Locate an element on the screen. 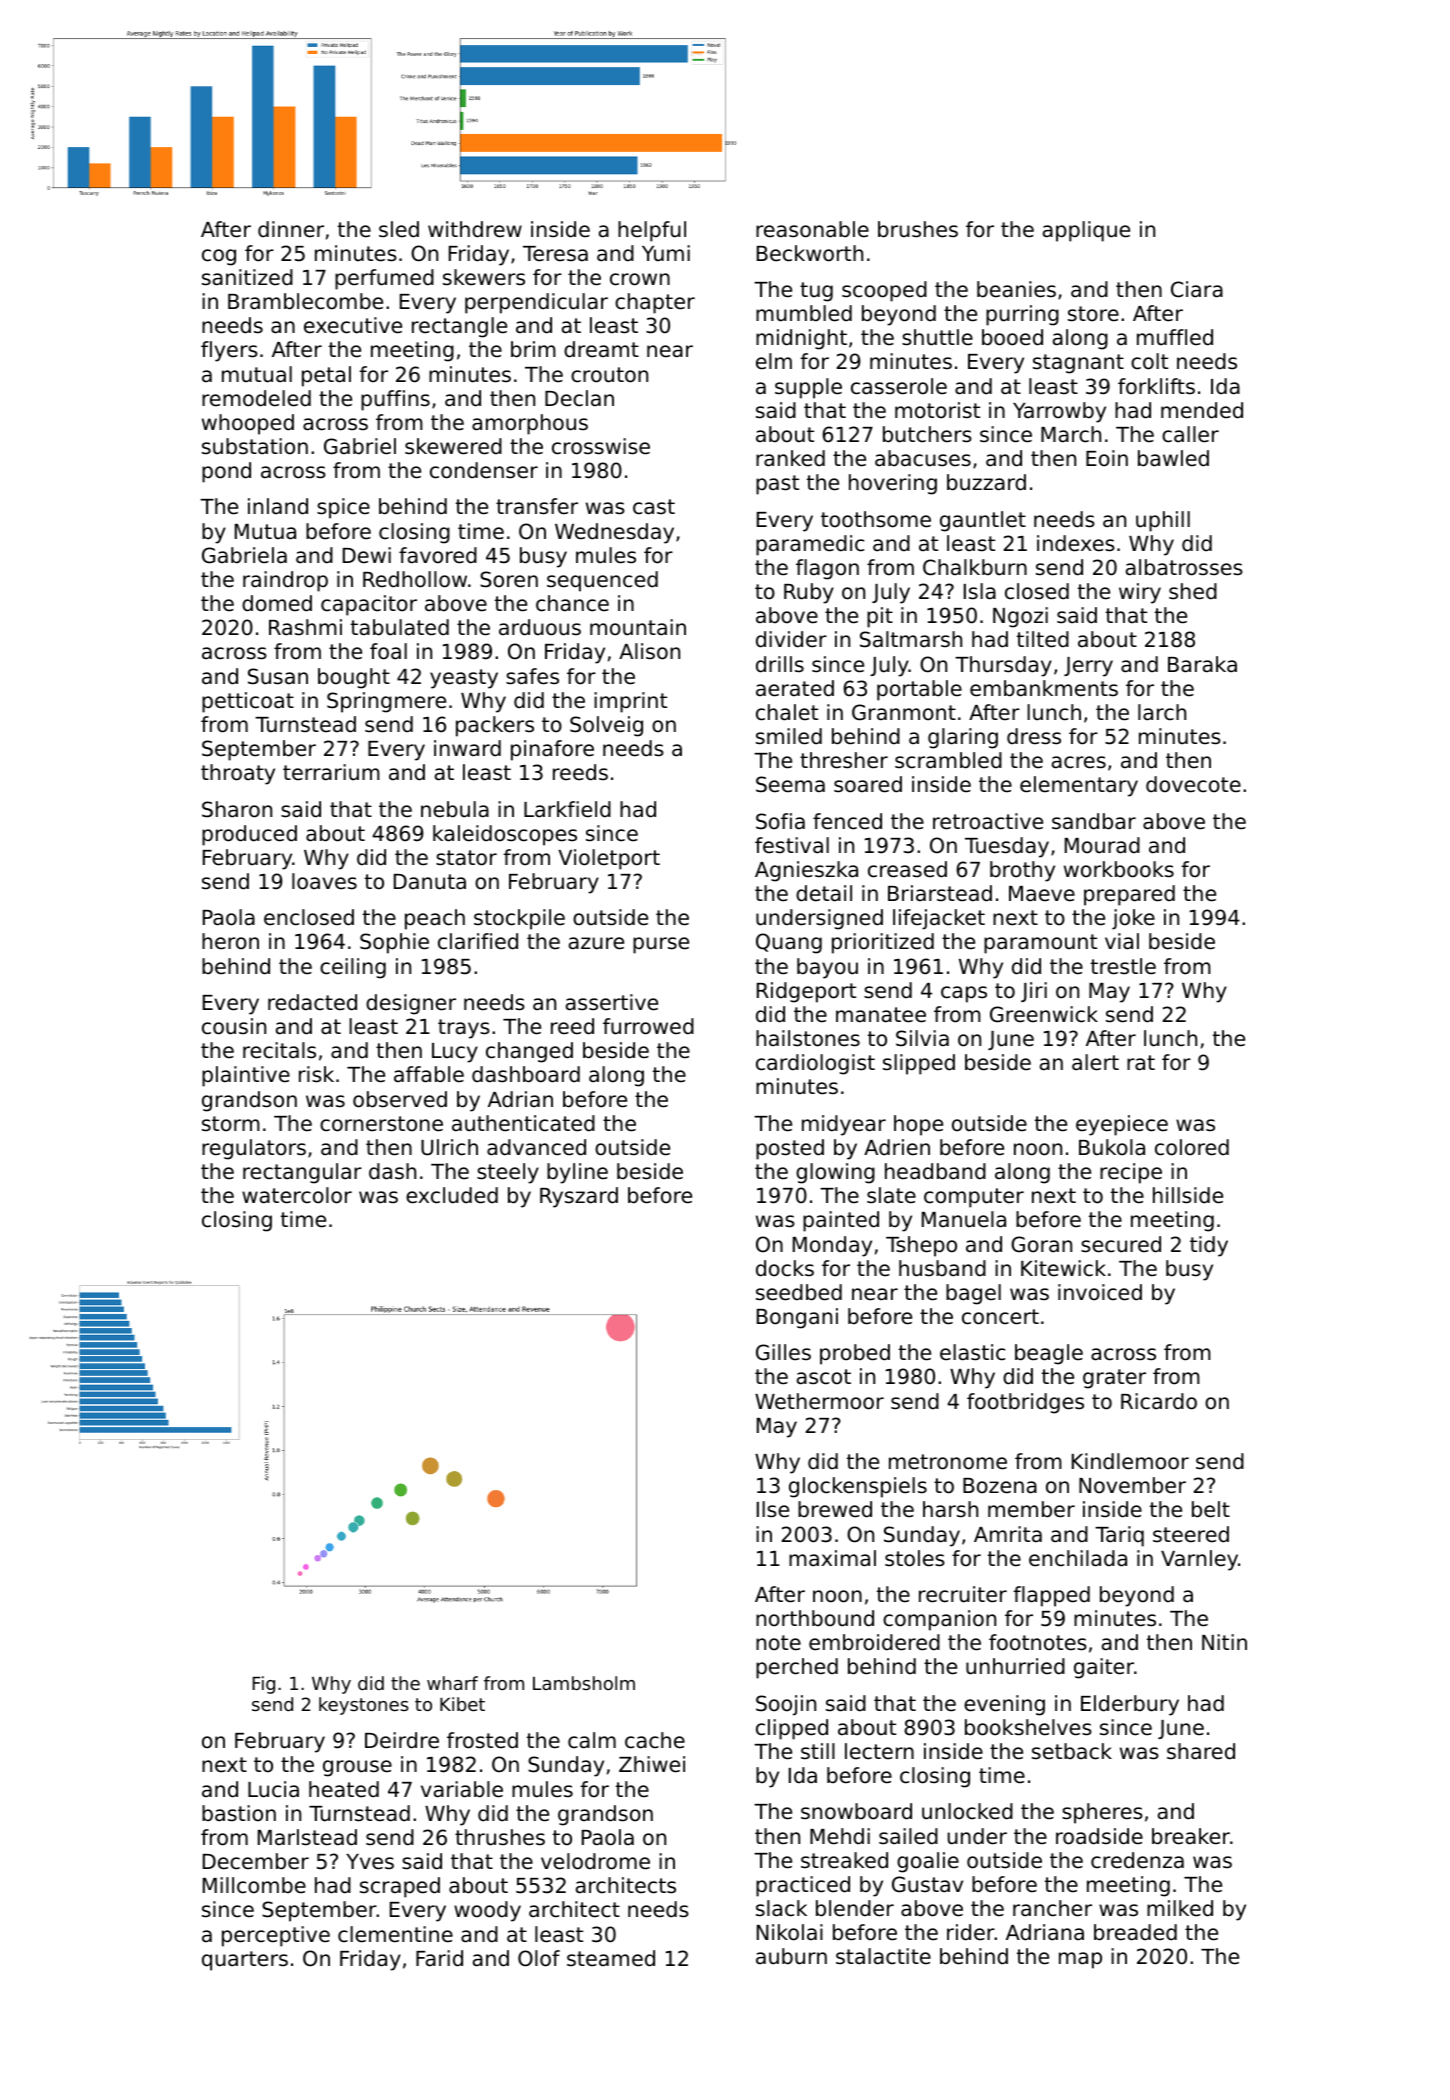 This screenshot has width=1450, height=2100. paramount is located at coordinates (1040, 944).
